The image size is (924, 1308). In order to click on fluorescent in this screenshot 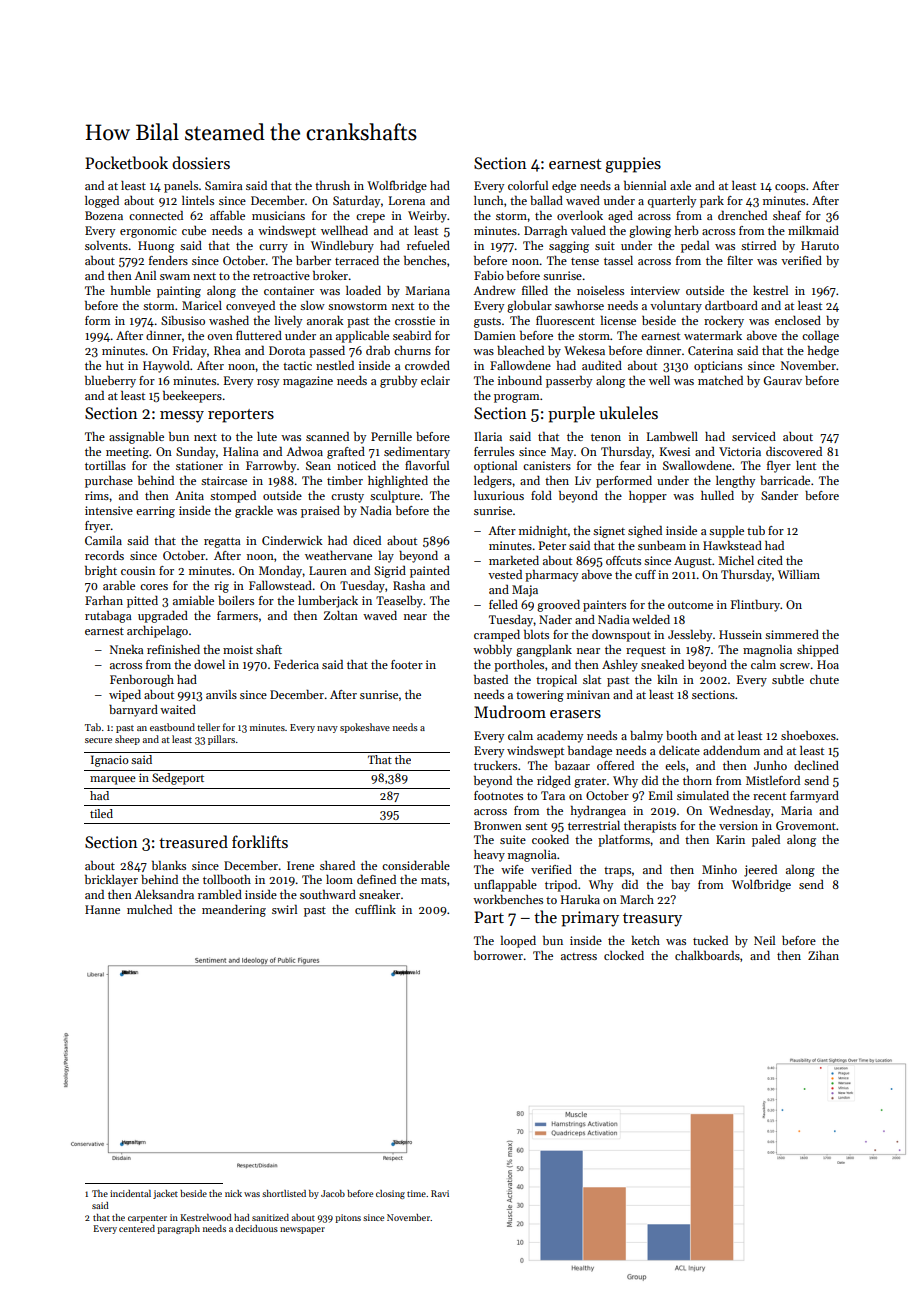, I will do `click(565, 320)`.
